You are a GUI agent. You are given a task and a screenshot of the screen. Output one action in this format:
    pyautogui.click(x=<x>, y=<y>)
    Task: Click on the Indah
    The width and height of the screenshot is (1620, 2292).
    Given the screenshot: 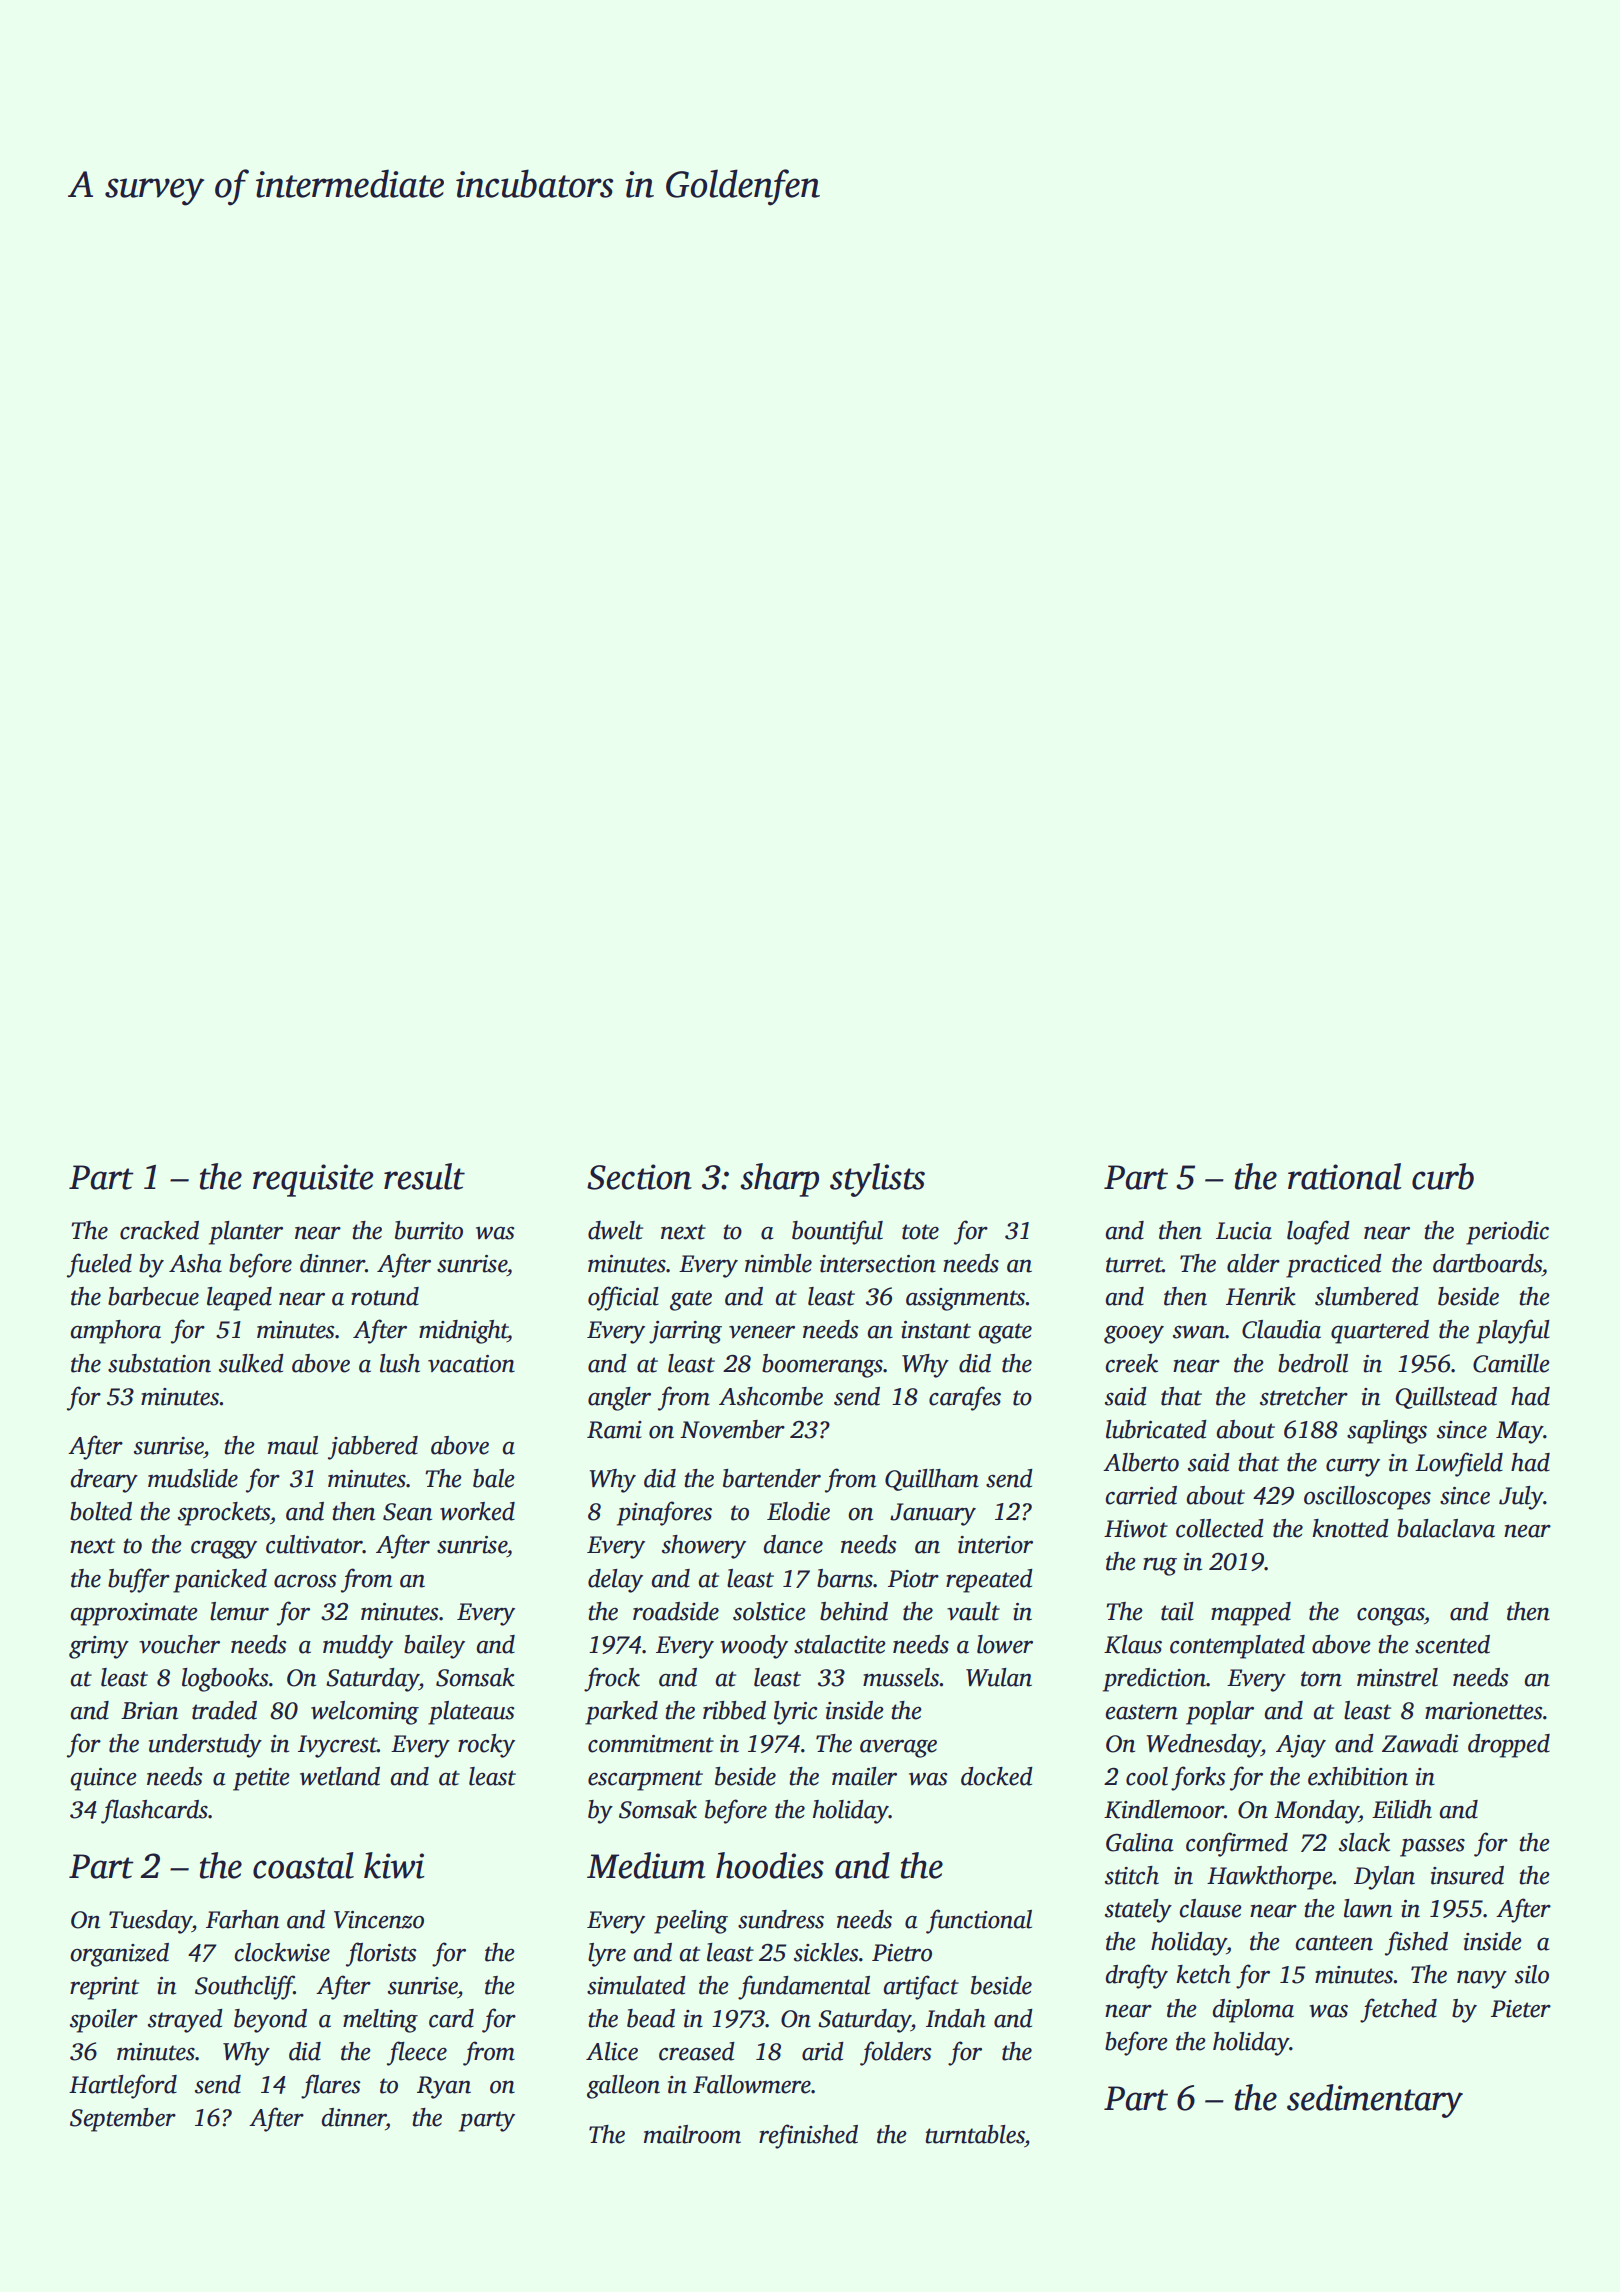 What is the action you would take?
    pyautogui.click(x=956, y=2018)
